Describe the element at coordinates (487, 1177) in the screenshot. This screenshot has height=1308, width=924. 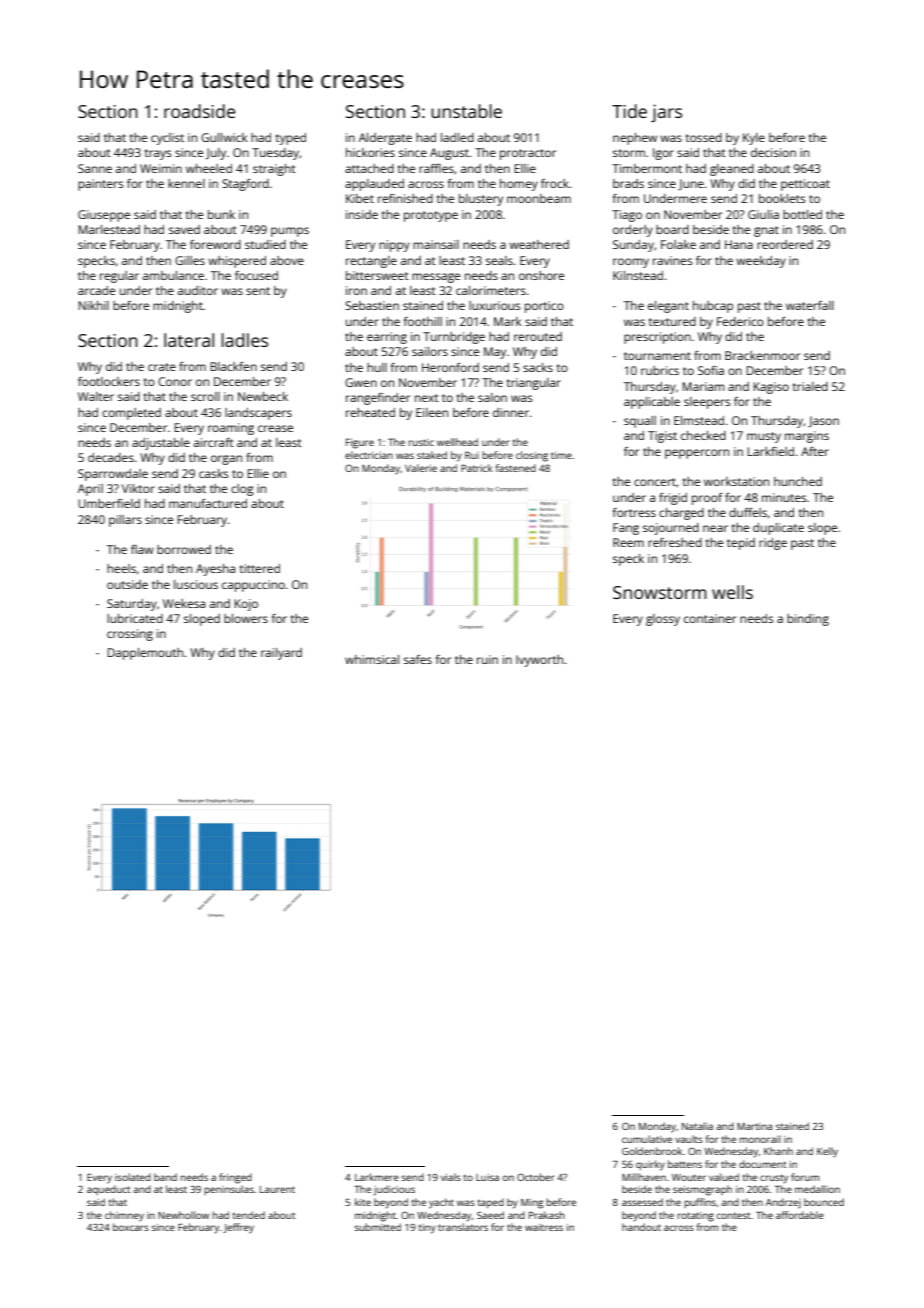
I see `Luisa` at that location.
